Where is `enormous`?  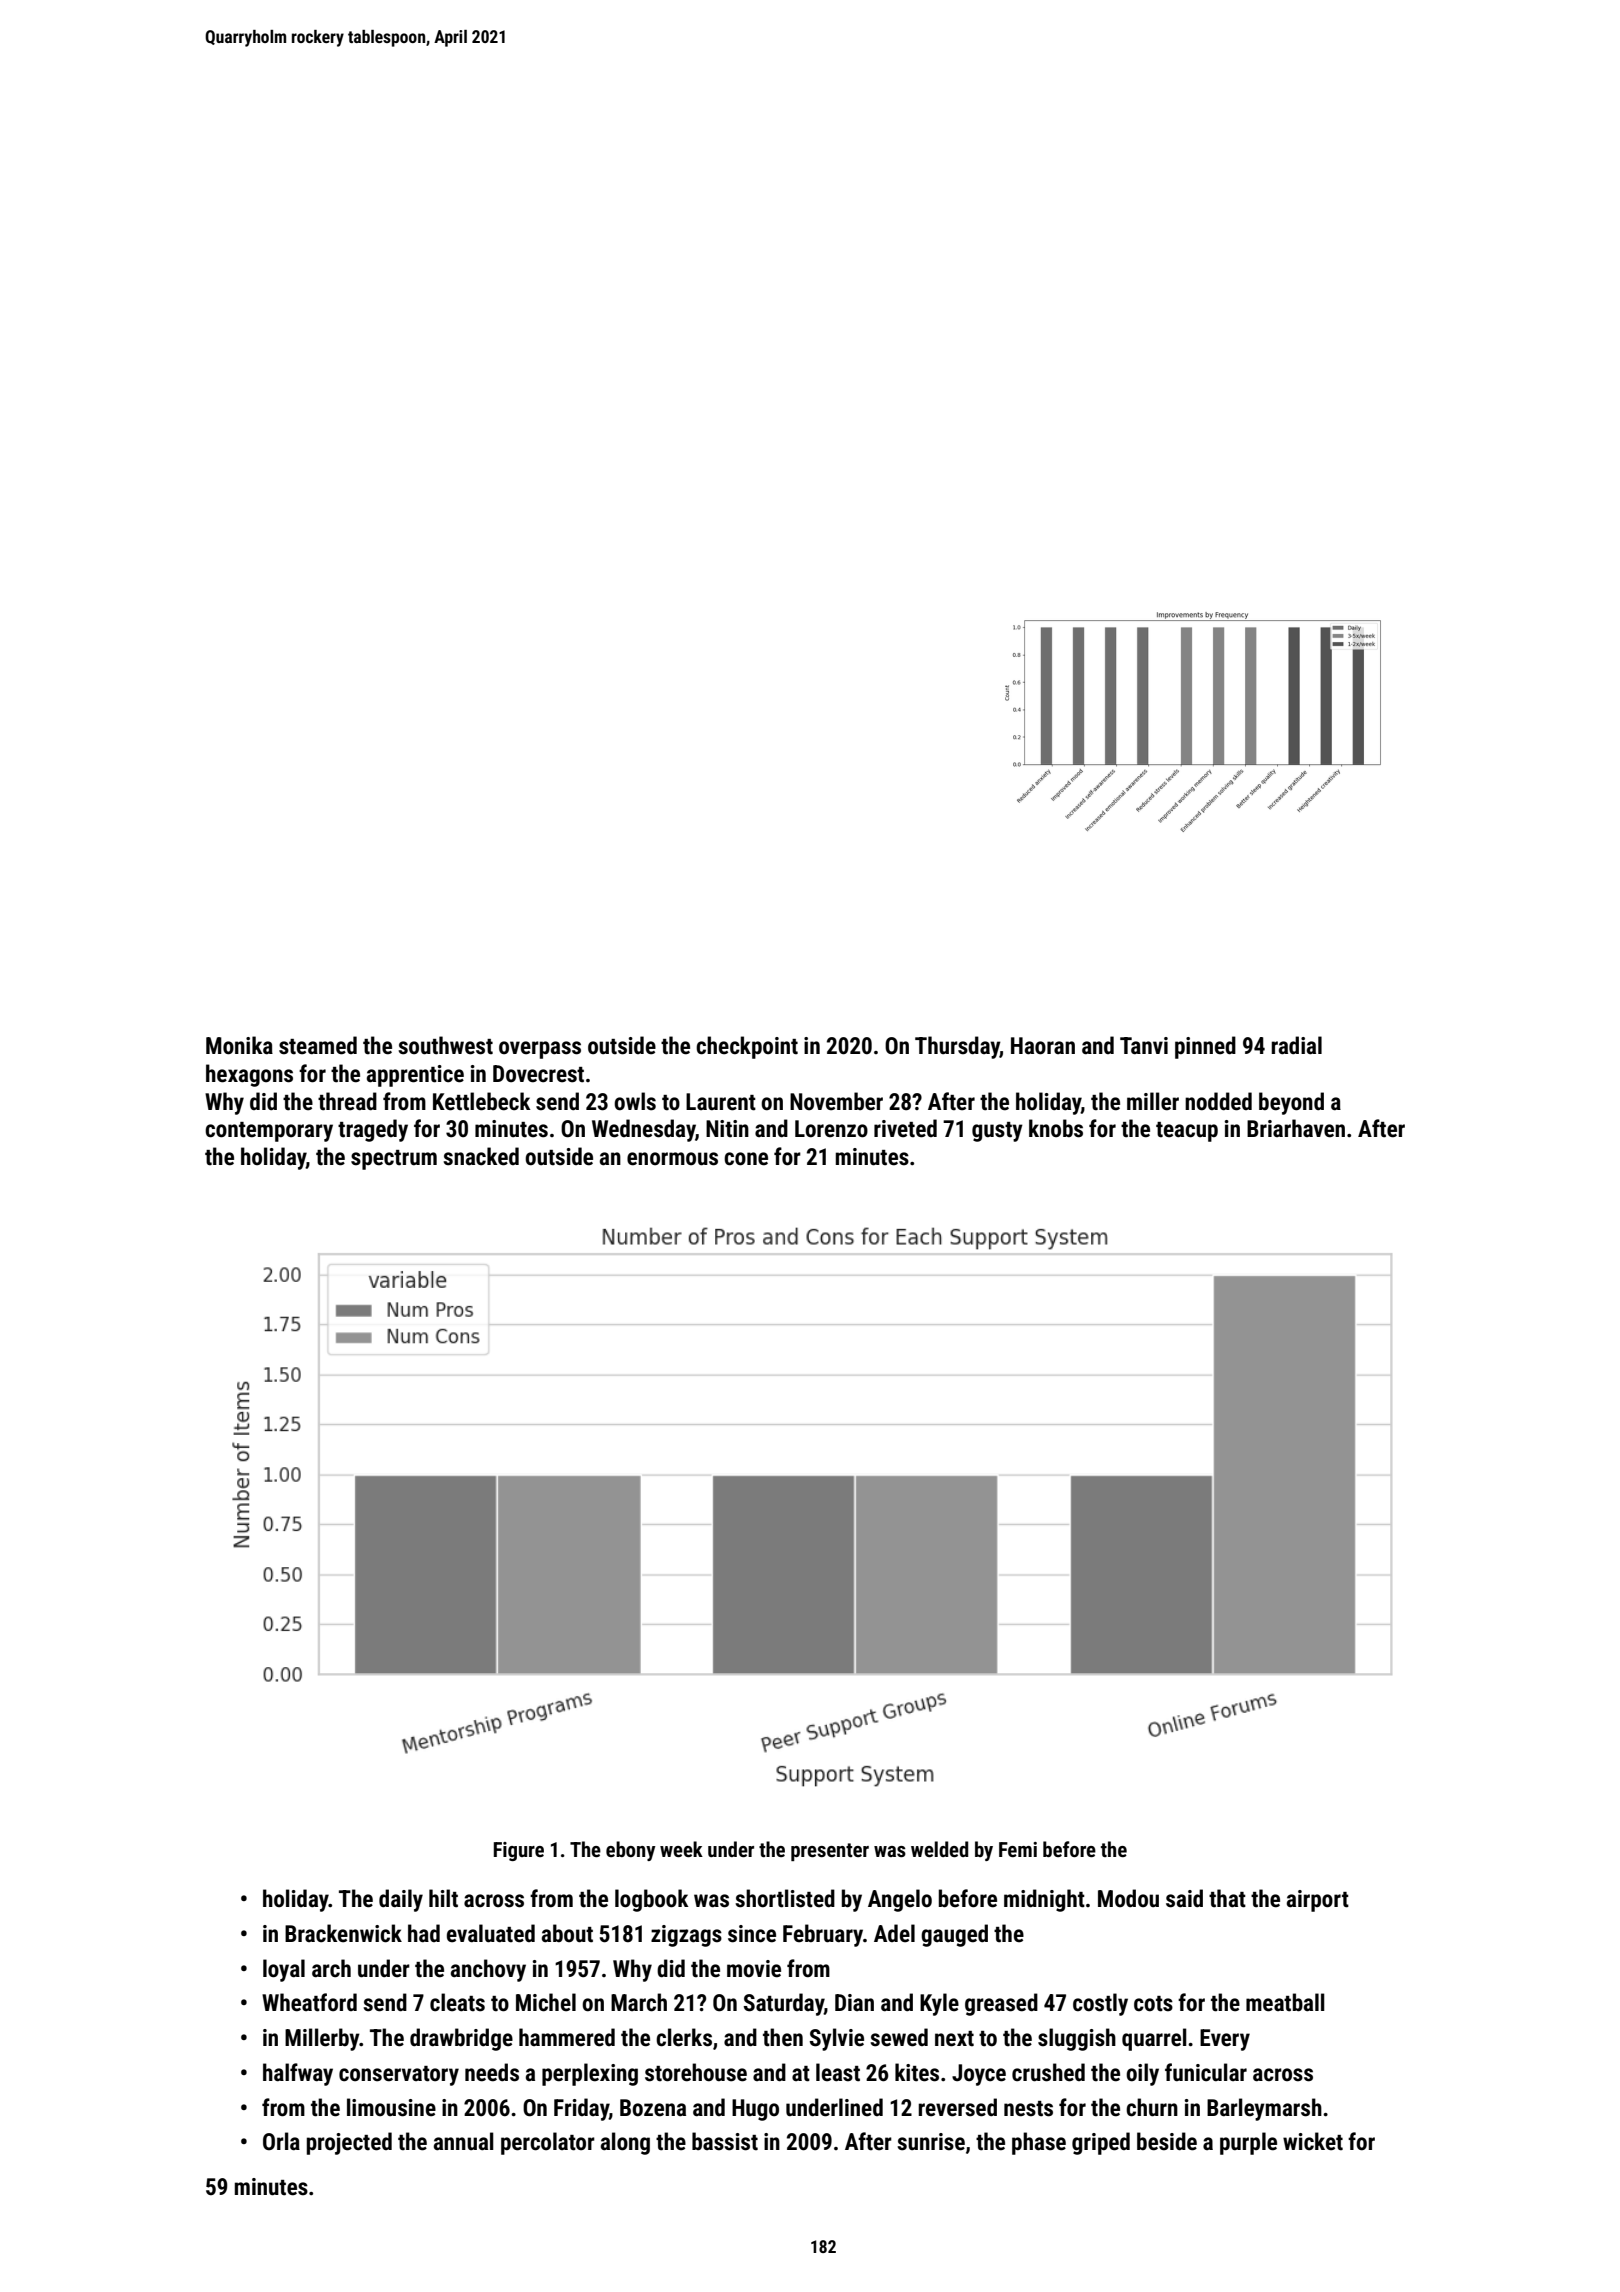
enormous is located at coordinates (672, 1159).
